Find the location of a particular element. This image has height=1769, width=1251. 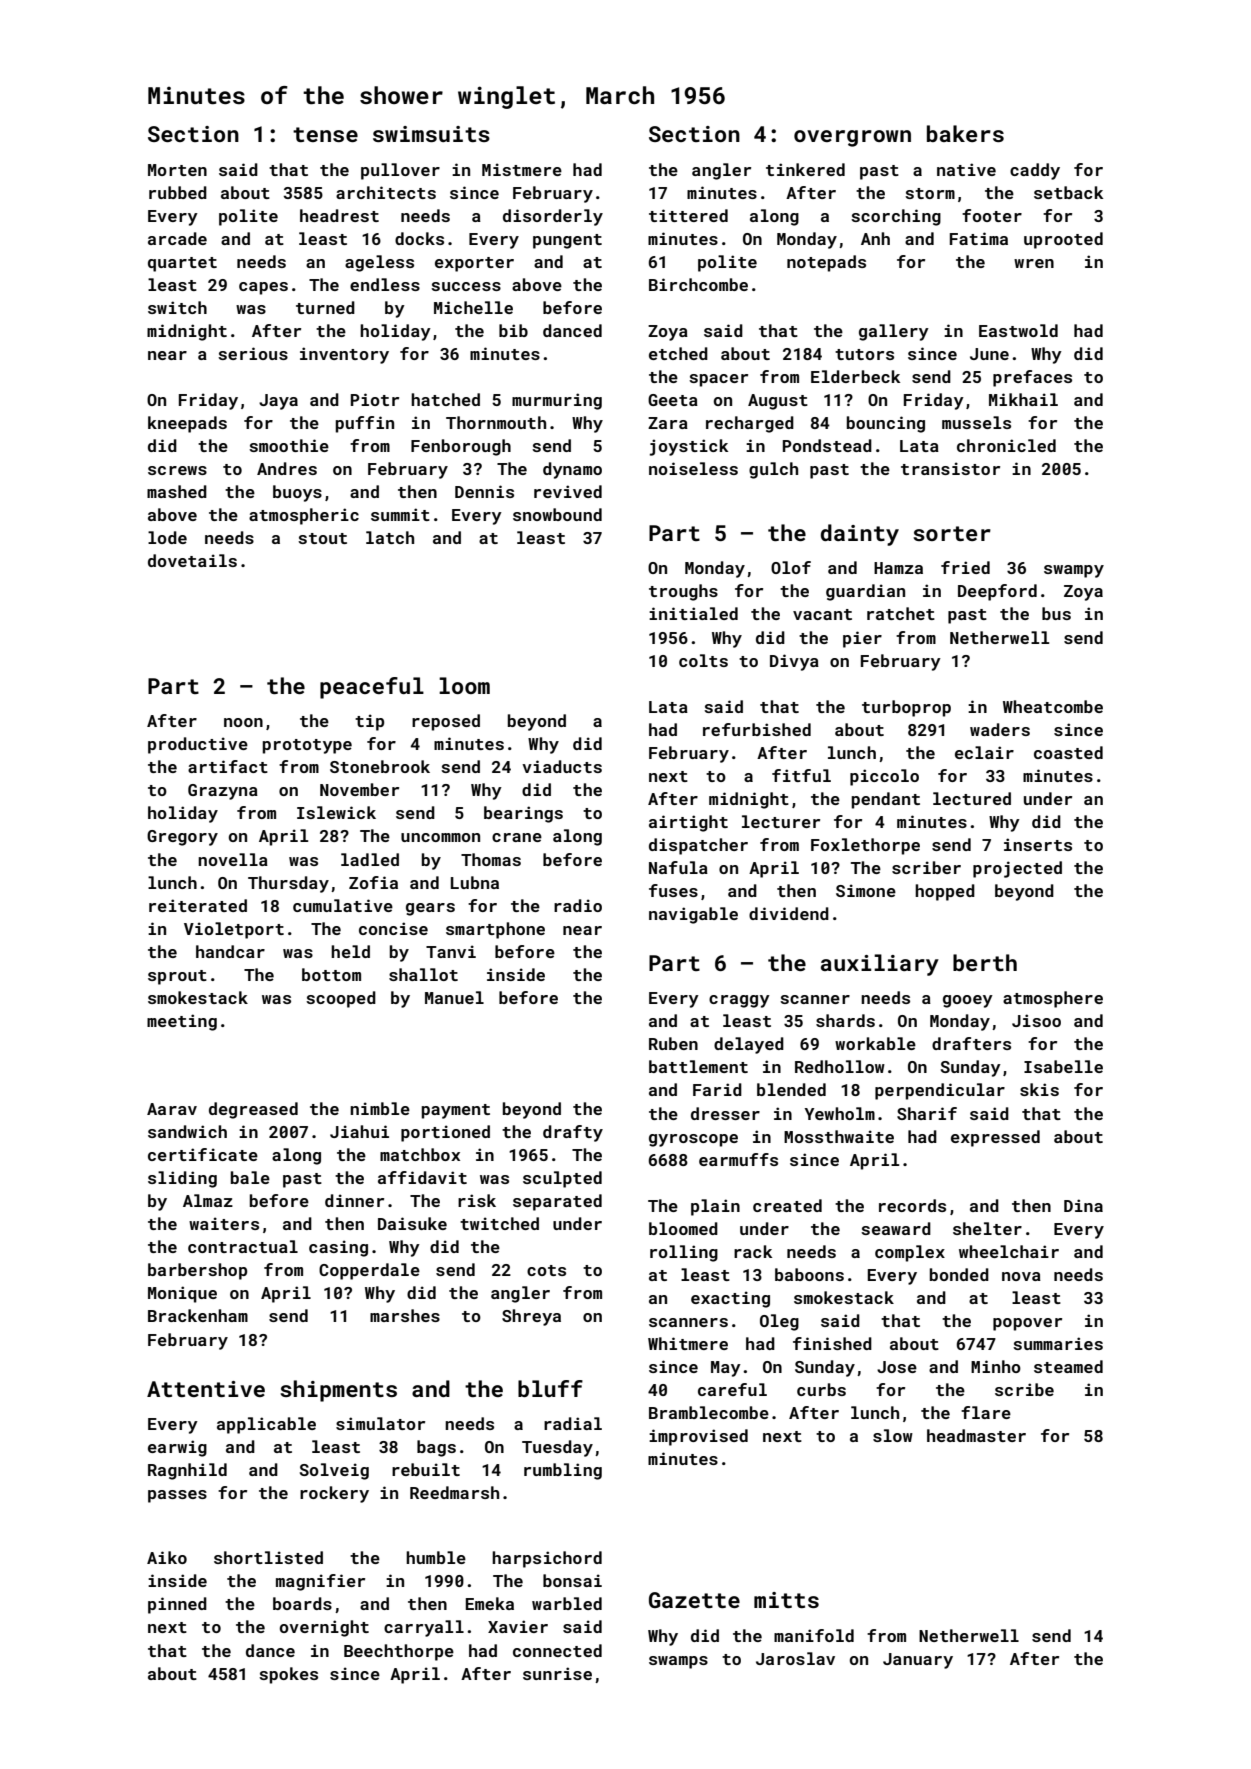

caddy is located at coordinates (1035, 171).
